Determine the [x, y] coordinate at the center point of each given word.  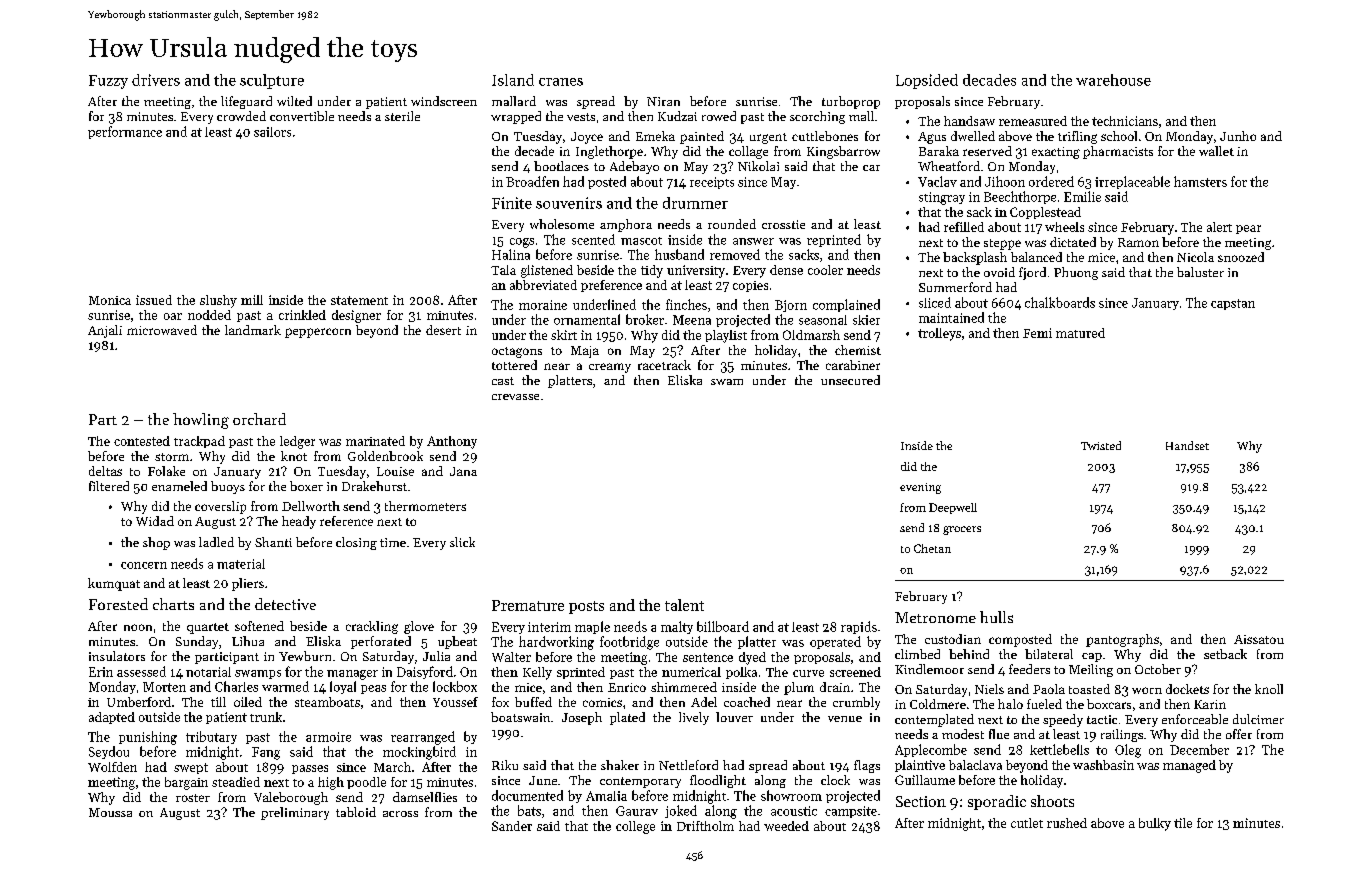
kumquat [114, 584]
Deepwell [953, 508]
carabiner [853, 365]
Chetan [932, 548]
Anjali [105, 331]
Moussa [110, 812]
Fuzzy [108, 82]
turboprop [851, 102]
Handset [1187, 445]
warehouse [1113, 80]
